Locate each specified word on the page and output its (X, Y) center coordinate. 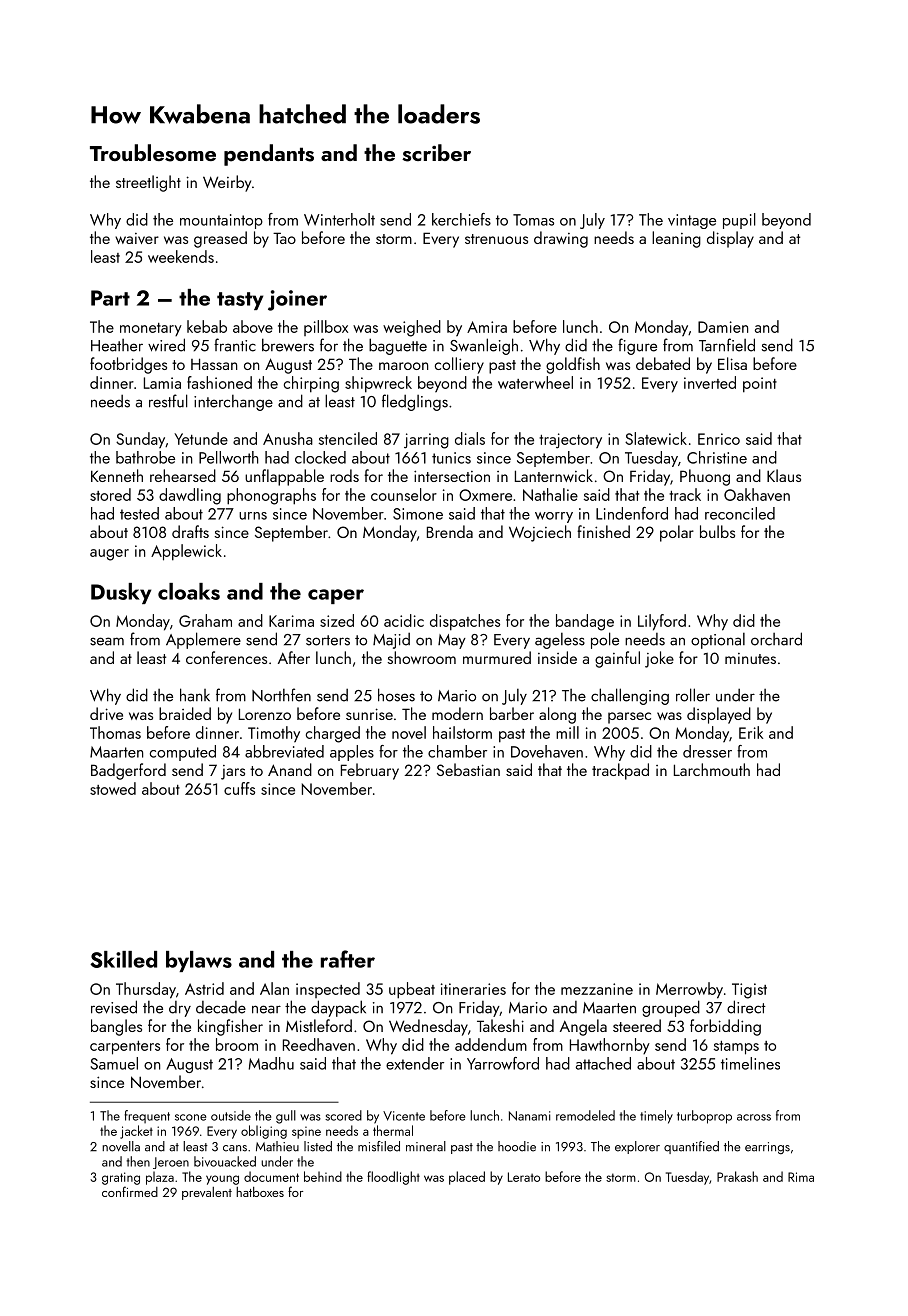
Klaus (784, 475)
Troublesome (153, 153)
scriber (436, 153)
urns (253, 516)
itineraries (473, 989)
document (271, 1176)
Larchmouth (712, 769)
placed (467, 1178)
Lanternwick (554, 475)
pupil (739, 221)
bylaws (199, 961)
